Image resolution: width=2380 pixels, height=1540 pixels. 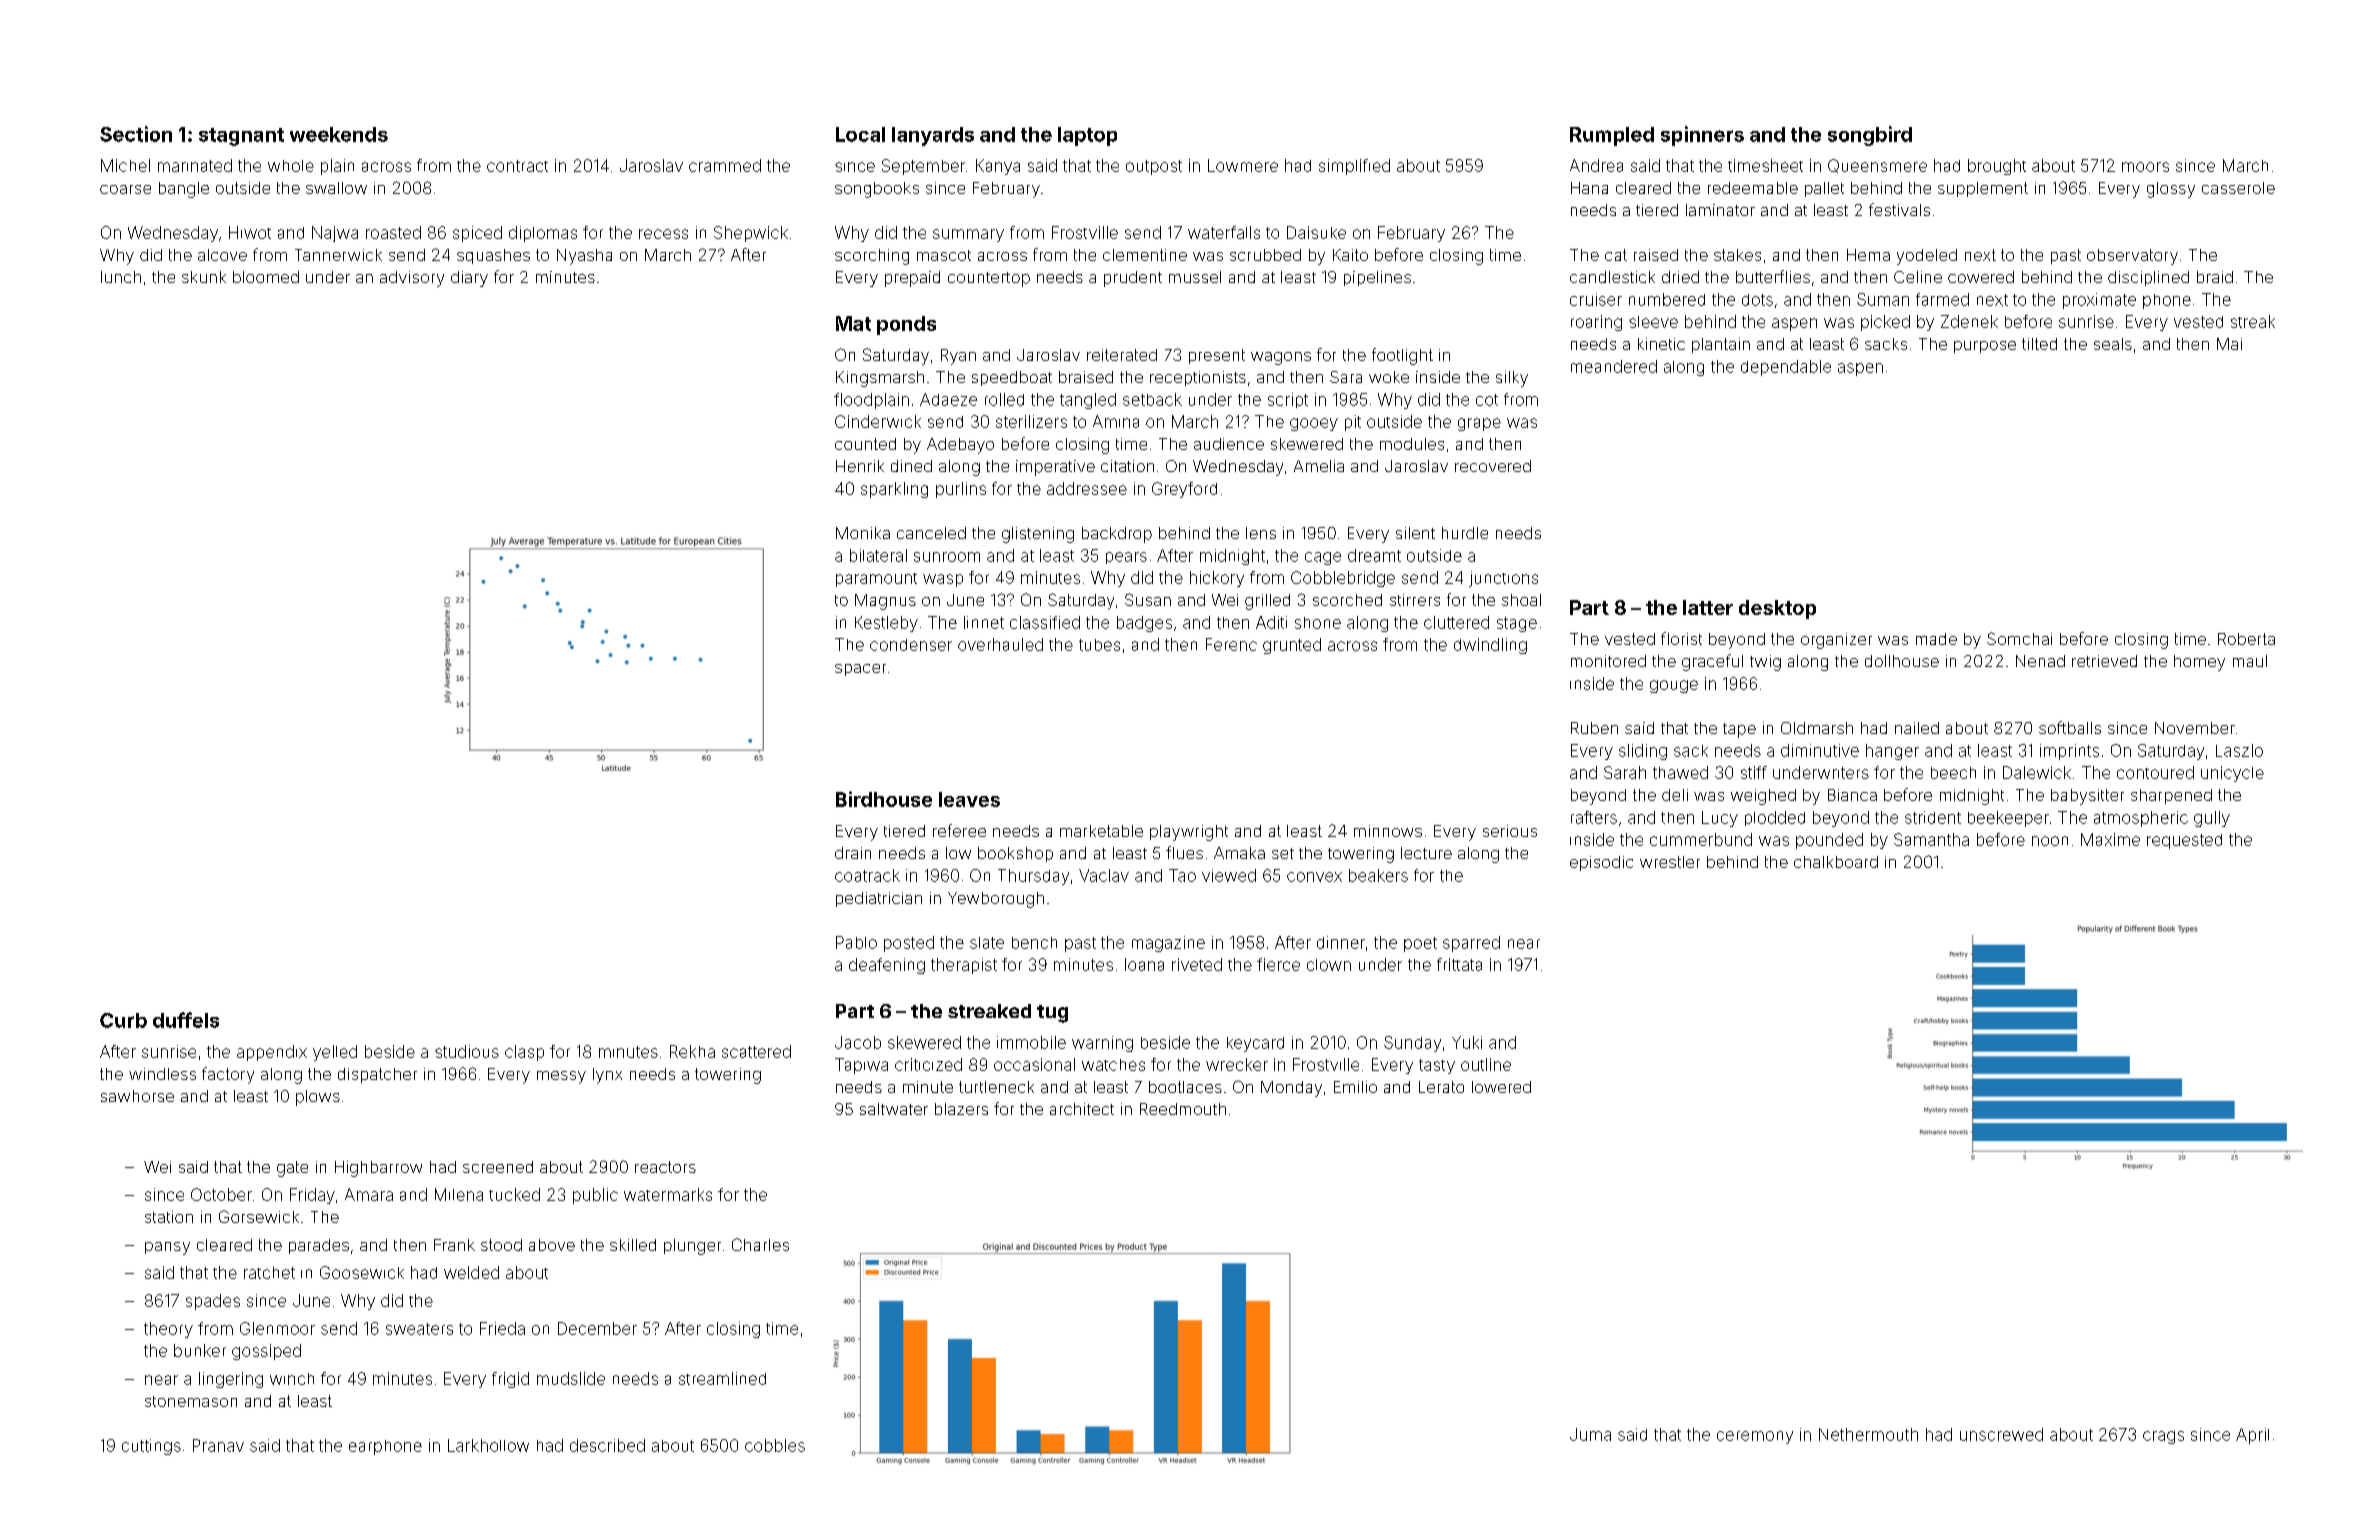 I want to click on coarse, so click(x=125, y=189).
